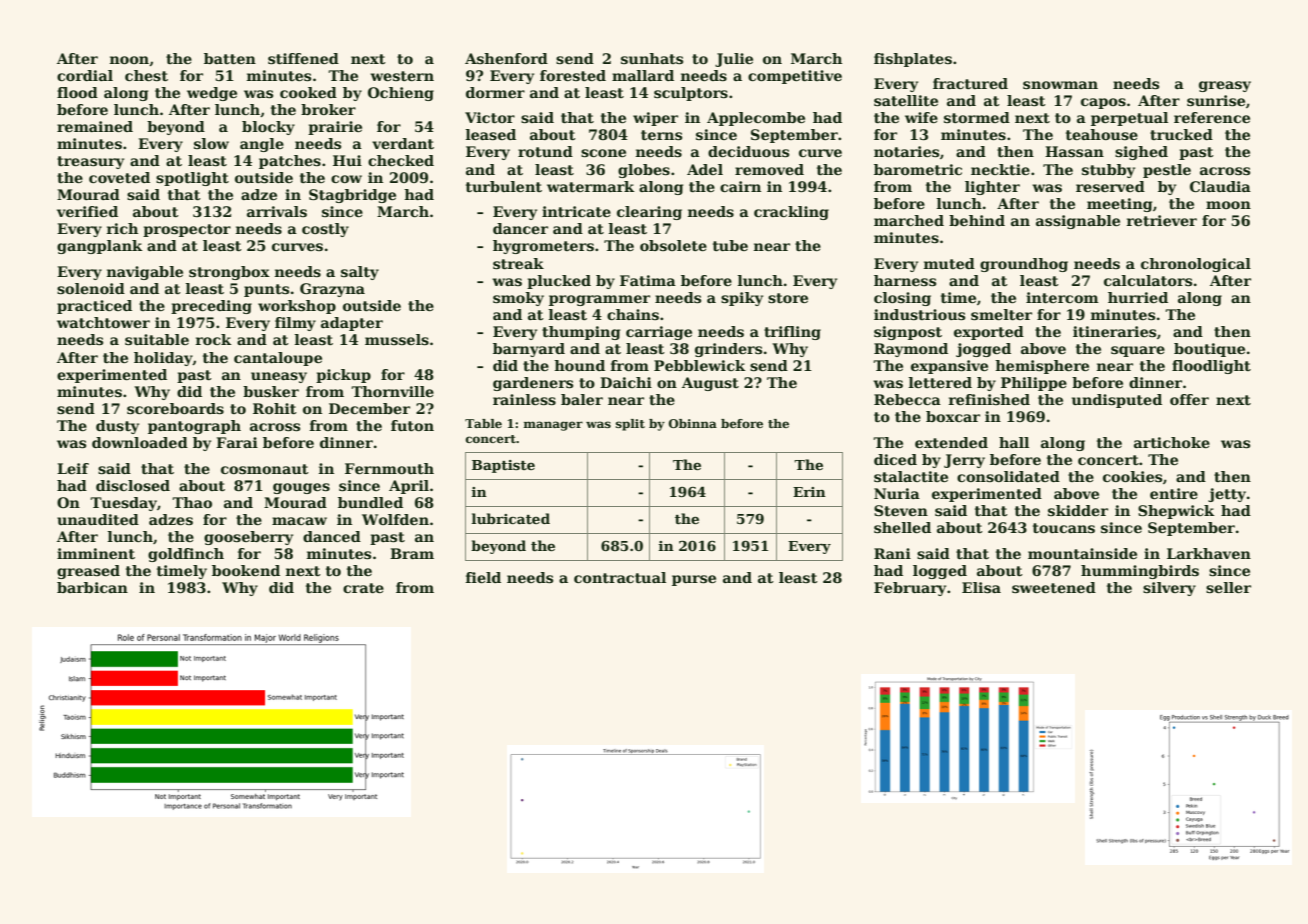 This screenshot has width=1308, height=924. What do you see at coordinates (581, 333) in the screenshot?
I see `thumping` at bounding box center [581, 333].
